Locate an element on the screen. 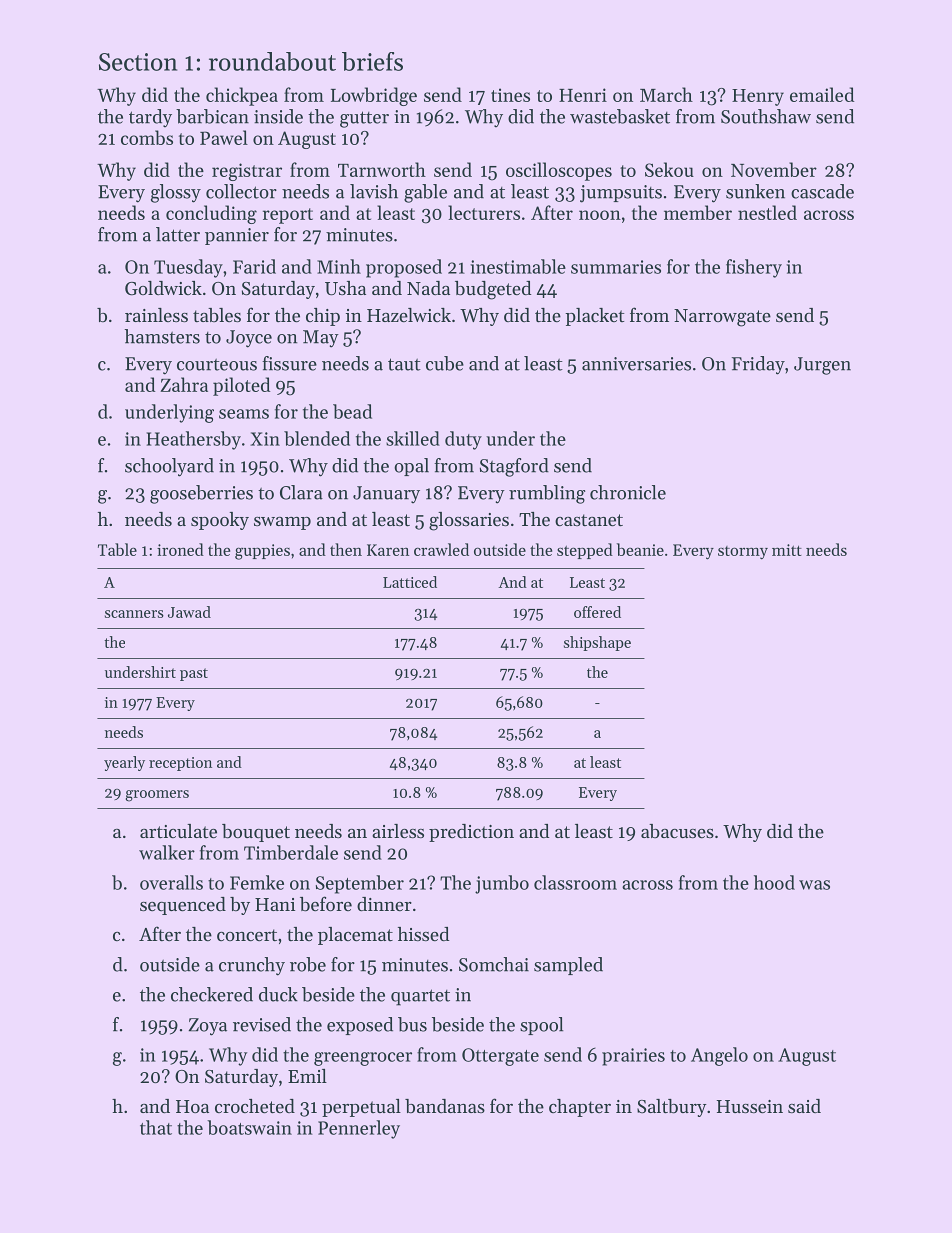  crawled is located at coordinates (441, 549).
